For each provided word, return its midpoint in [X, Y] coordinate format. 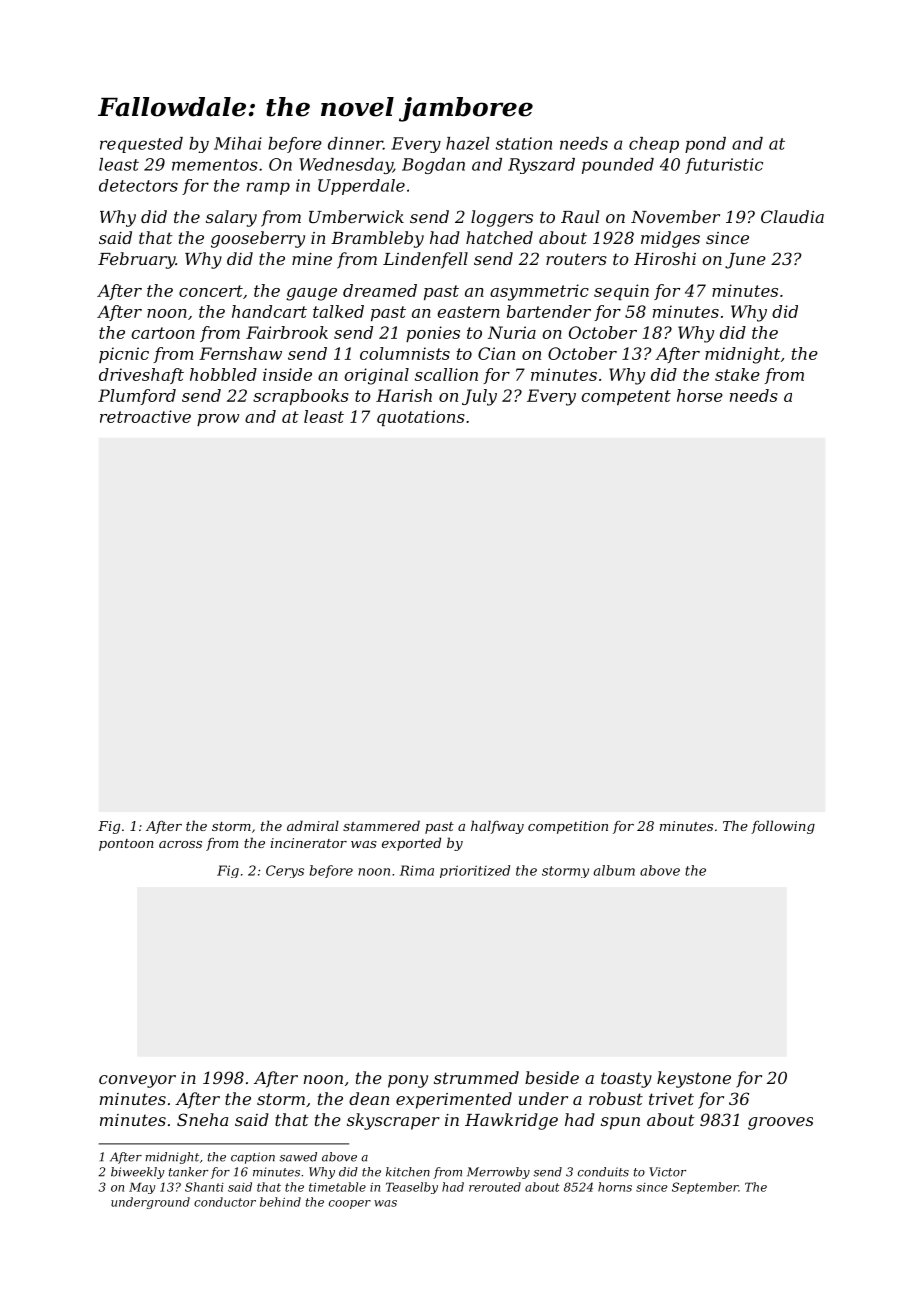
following [783, 827]
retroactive [145, 416]
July [479, 397]
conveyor [137, 1081]
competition [568, 827]
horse [700, 395]
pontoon [126, 845]
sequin [621, 292]
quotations [421, 418]
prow [218, 420]
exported [411, 844]
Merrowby [498, 1173]
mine [312, 259]
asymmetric [539, 292]
